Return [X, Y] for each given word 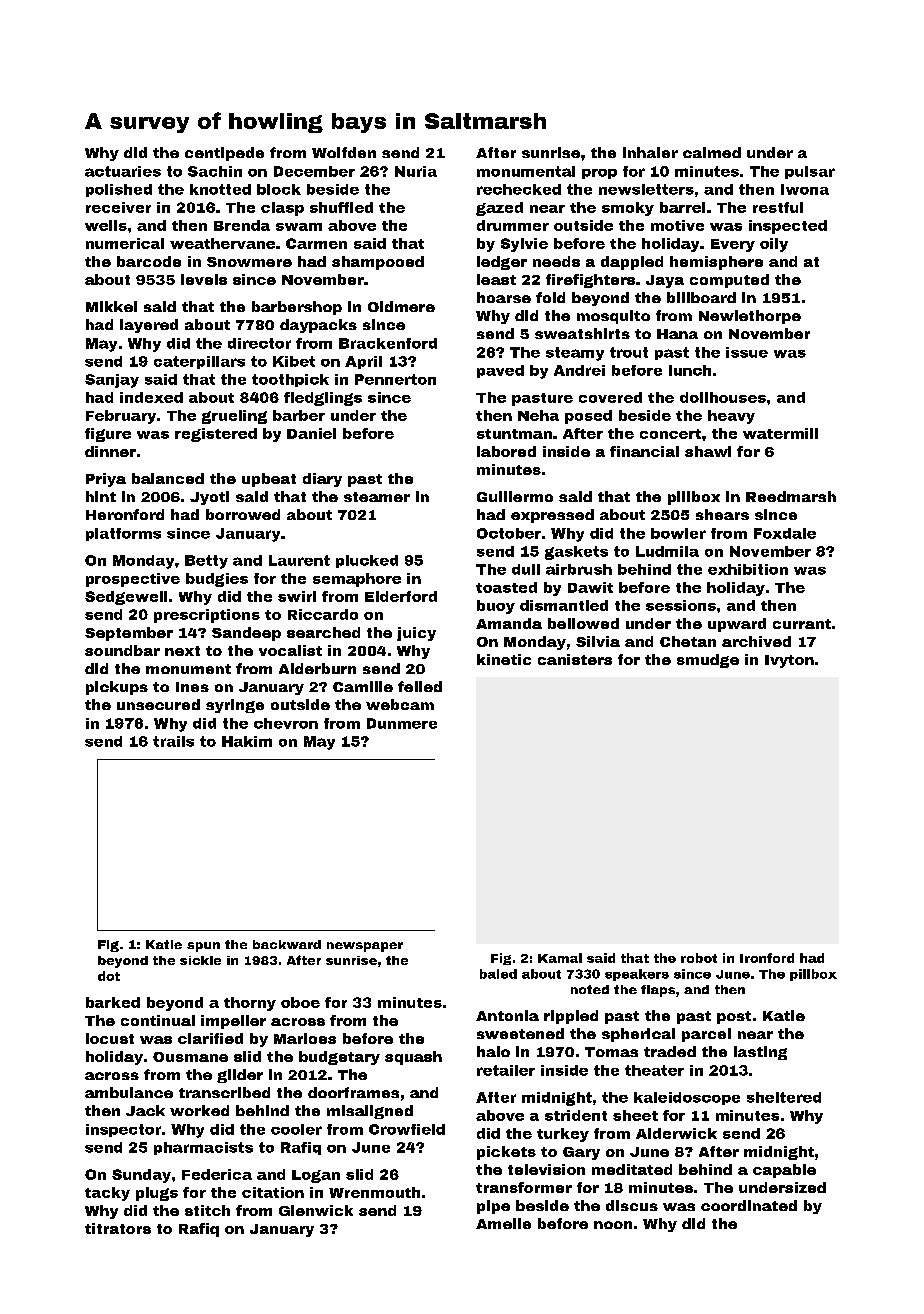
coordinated [749, 1205]
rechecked [519, 189]
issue [747, 352]
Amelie [503, 1223]
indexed [151, 397]
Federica [217, 1174]
